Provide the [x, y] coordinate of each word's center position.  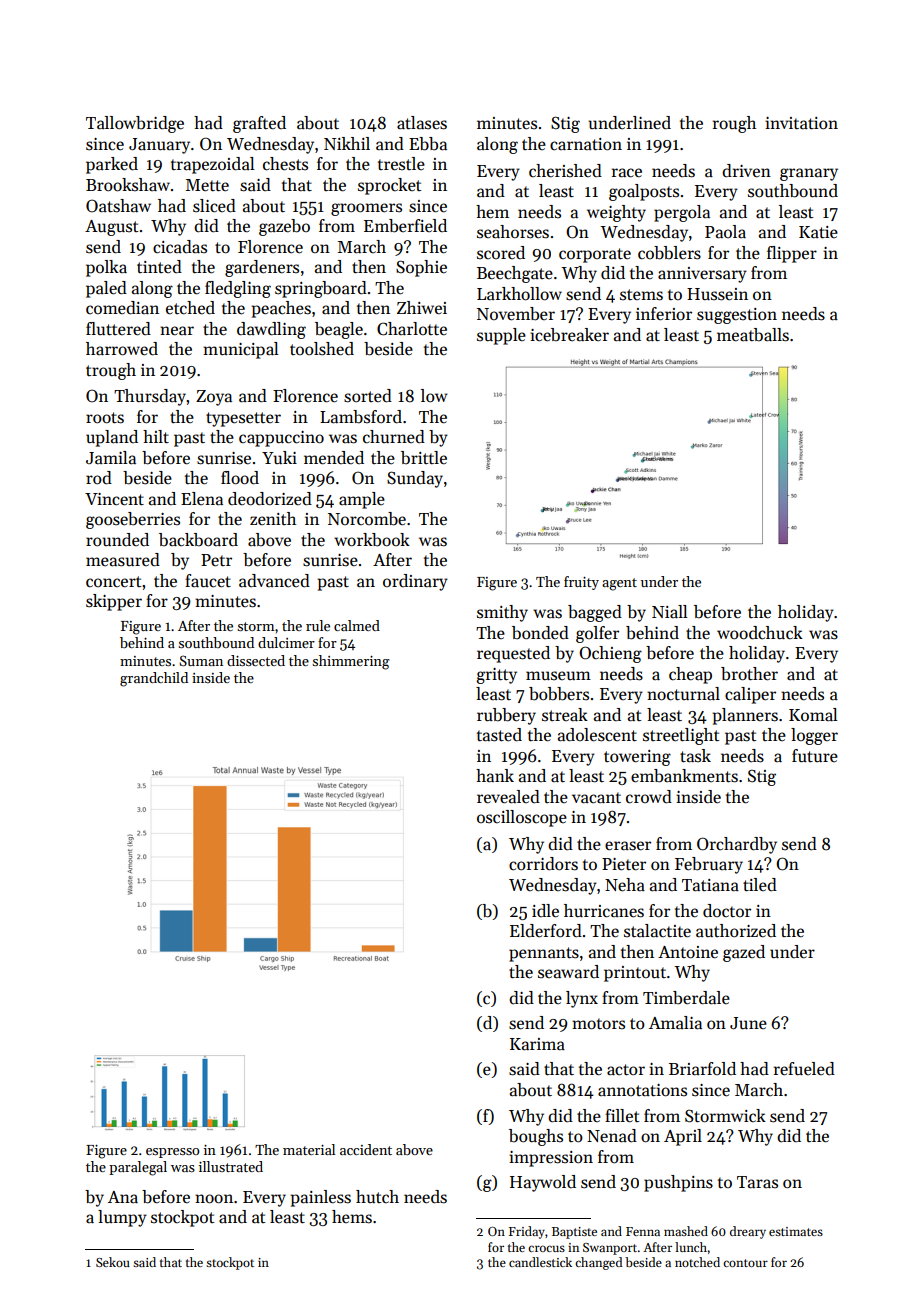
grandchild [154, 679]
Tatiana [710, 885]
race [627, 173]
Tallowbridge [135, 124]
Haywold [543, 1183]
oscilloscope [522, 818]
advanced [274, 581]
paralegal [138, 1168]
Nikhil [347, 143]
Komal [813, 714]
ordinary [415, 582]
